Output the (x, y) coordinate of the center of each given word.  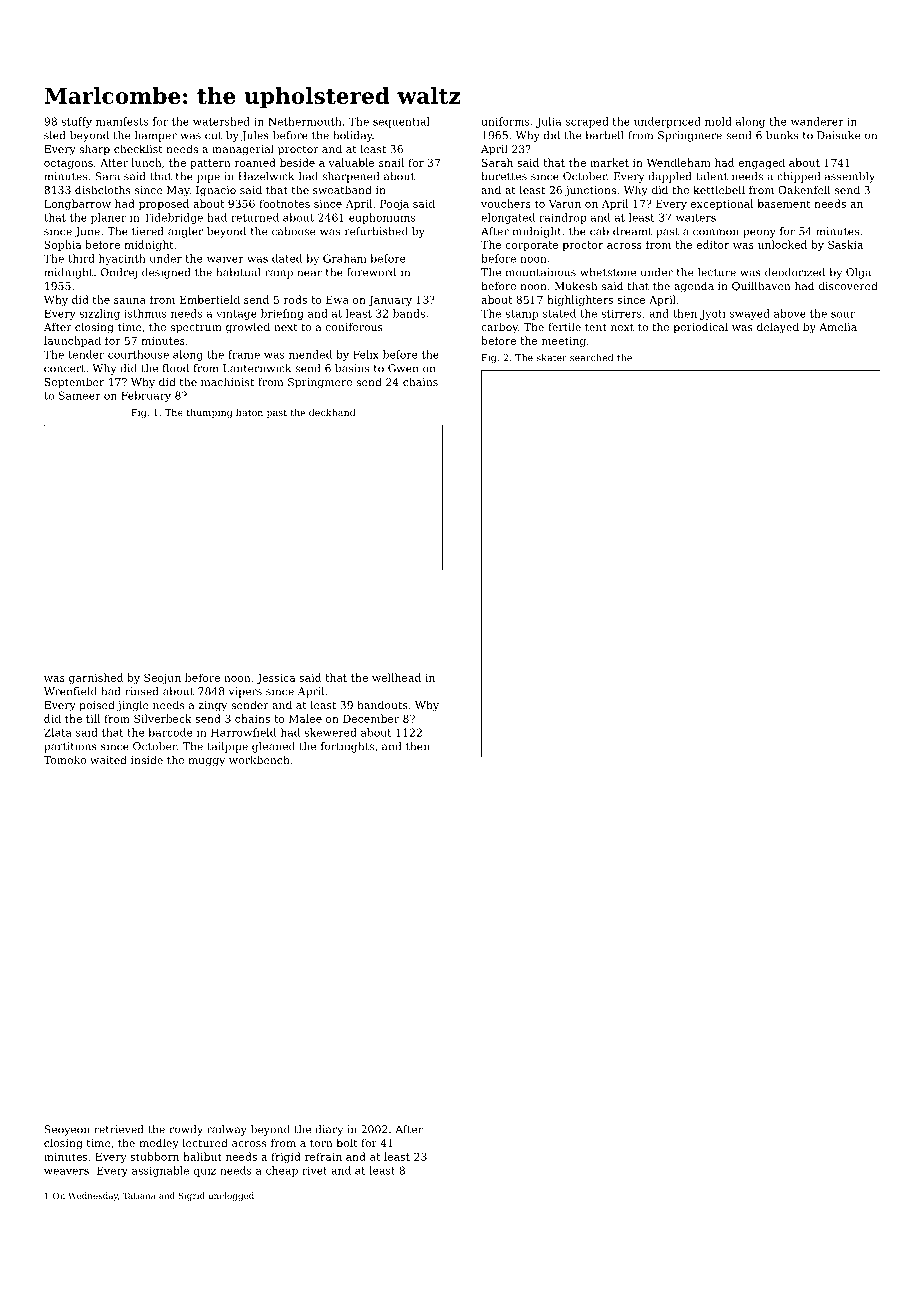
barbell (605, 135)
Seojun (162, 678)
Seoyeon (67, 1130)
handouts (382, 704)
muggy (206, 762)
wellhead (396, 677)
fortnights (347, 747)
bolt (347, 1142)
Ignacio (216, 191)
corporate (532, 246)
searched (591, 358)
